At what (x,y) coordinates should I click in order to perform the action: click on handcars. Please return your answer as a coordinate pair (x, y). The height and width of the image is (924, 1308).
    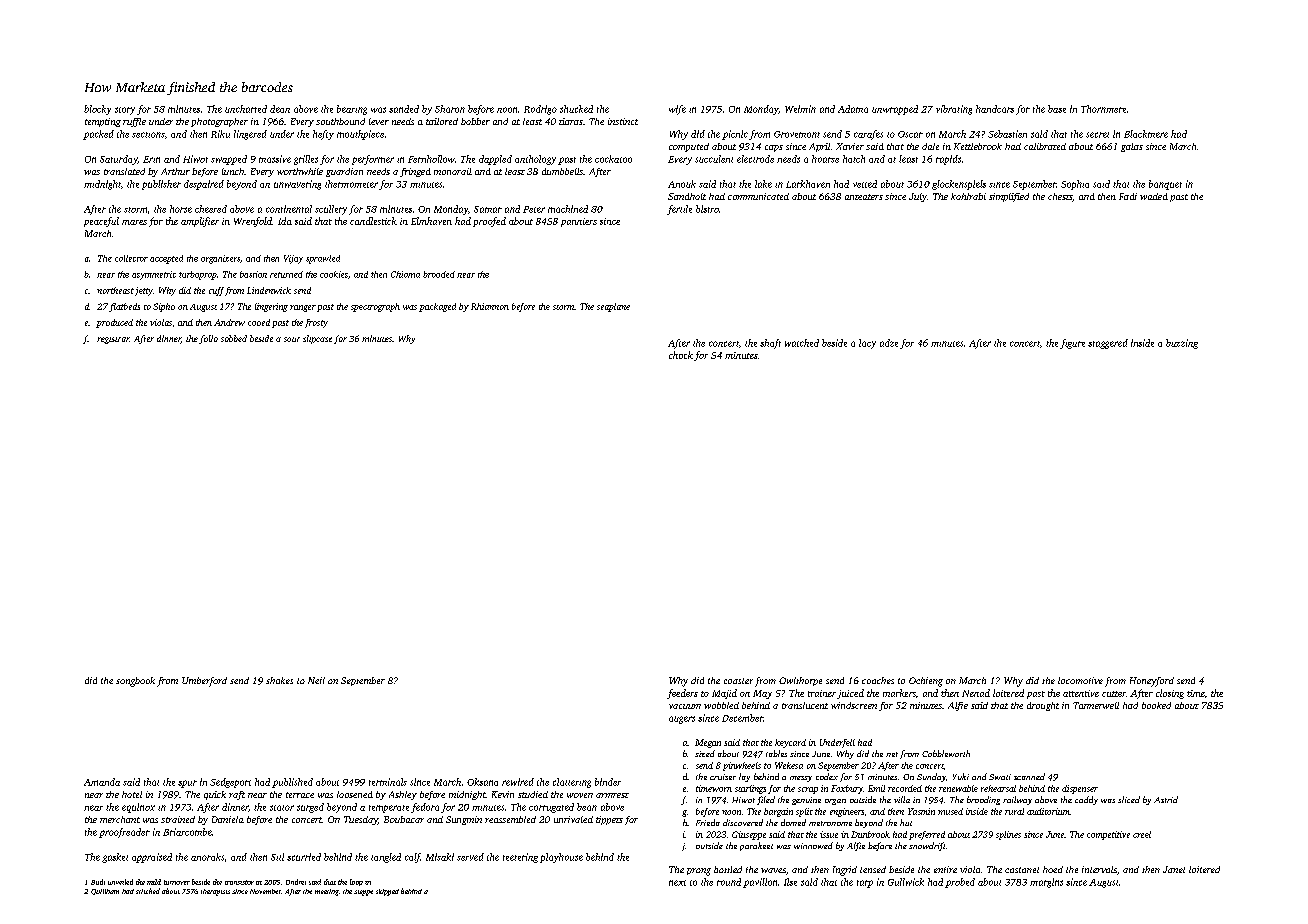
    Looking at the image, I should click on (995, 109).
